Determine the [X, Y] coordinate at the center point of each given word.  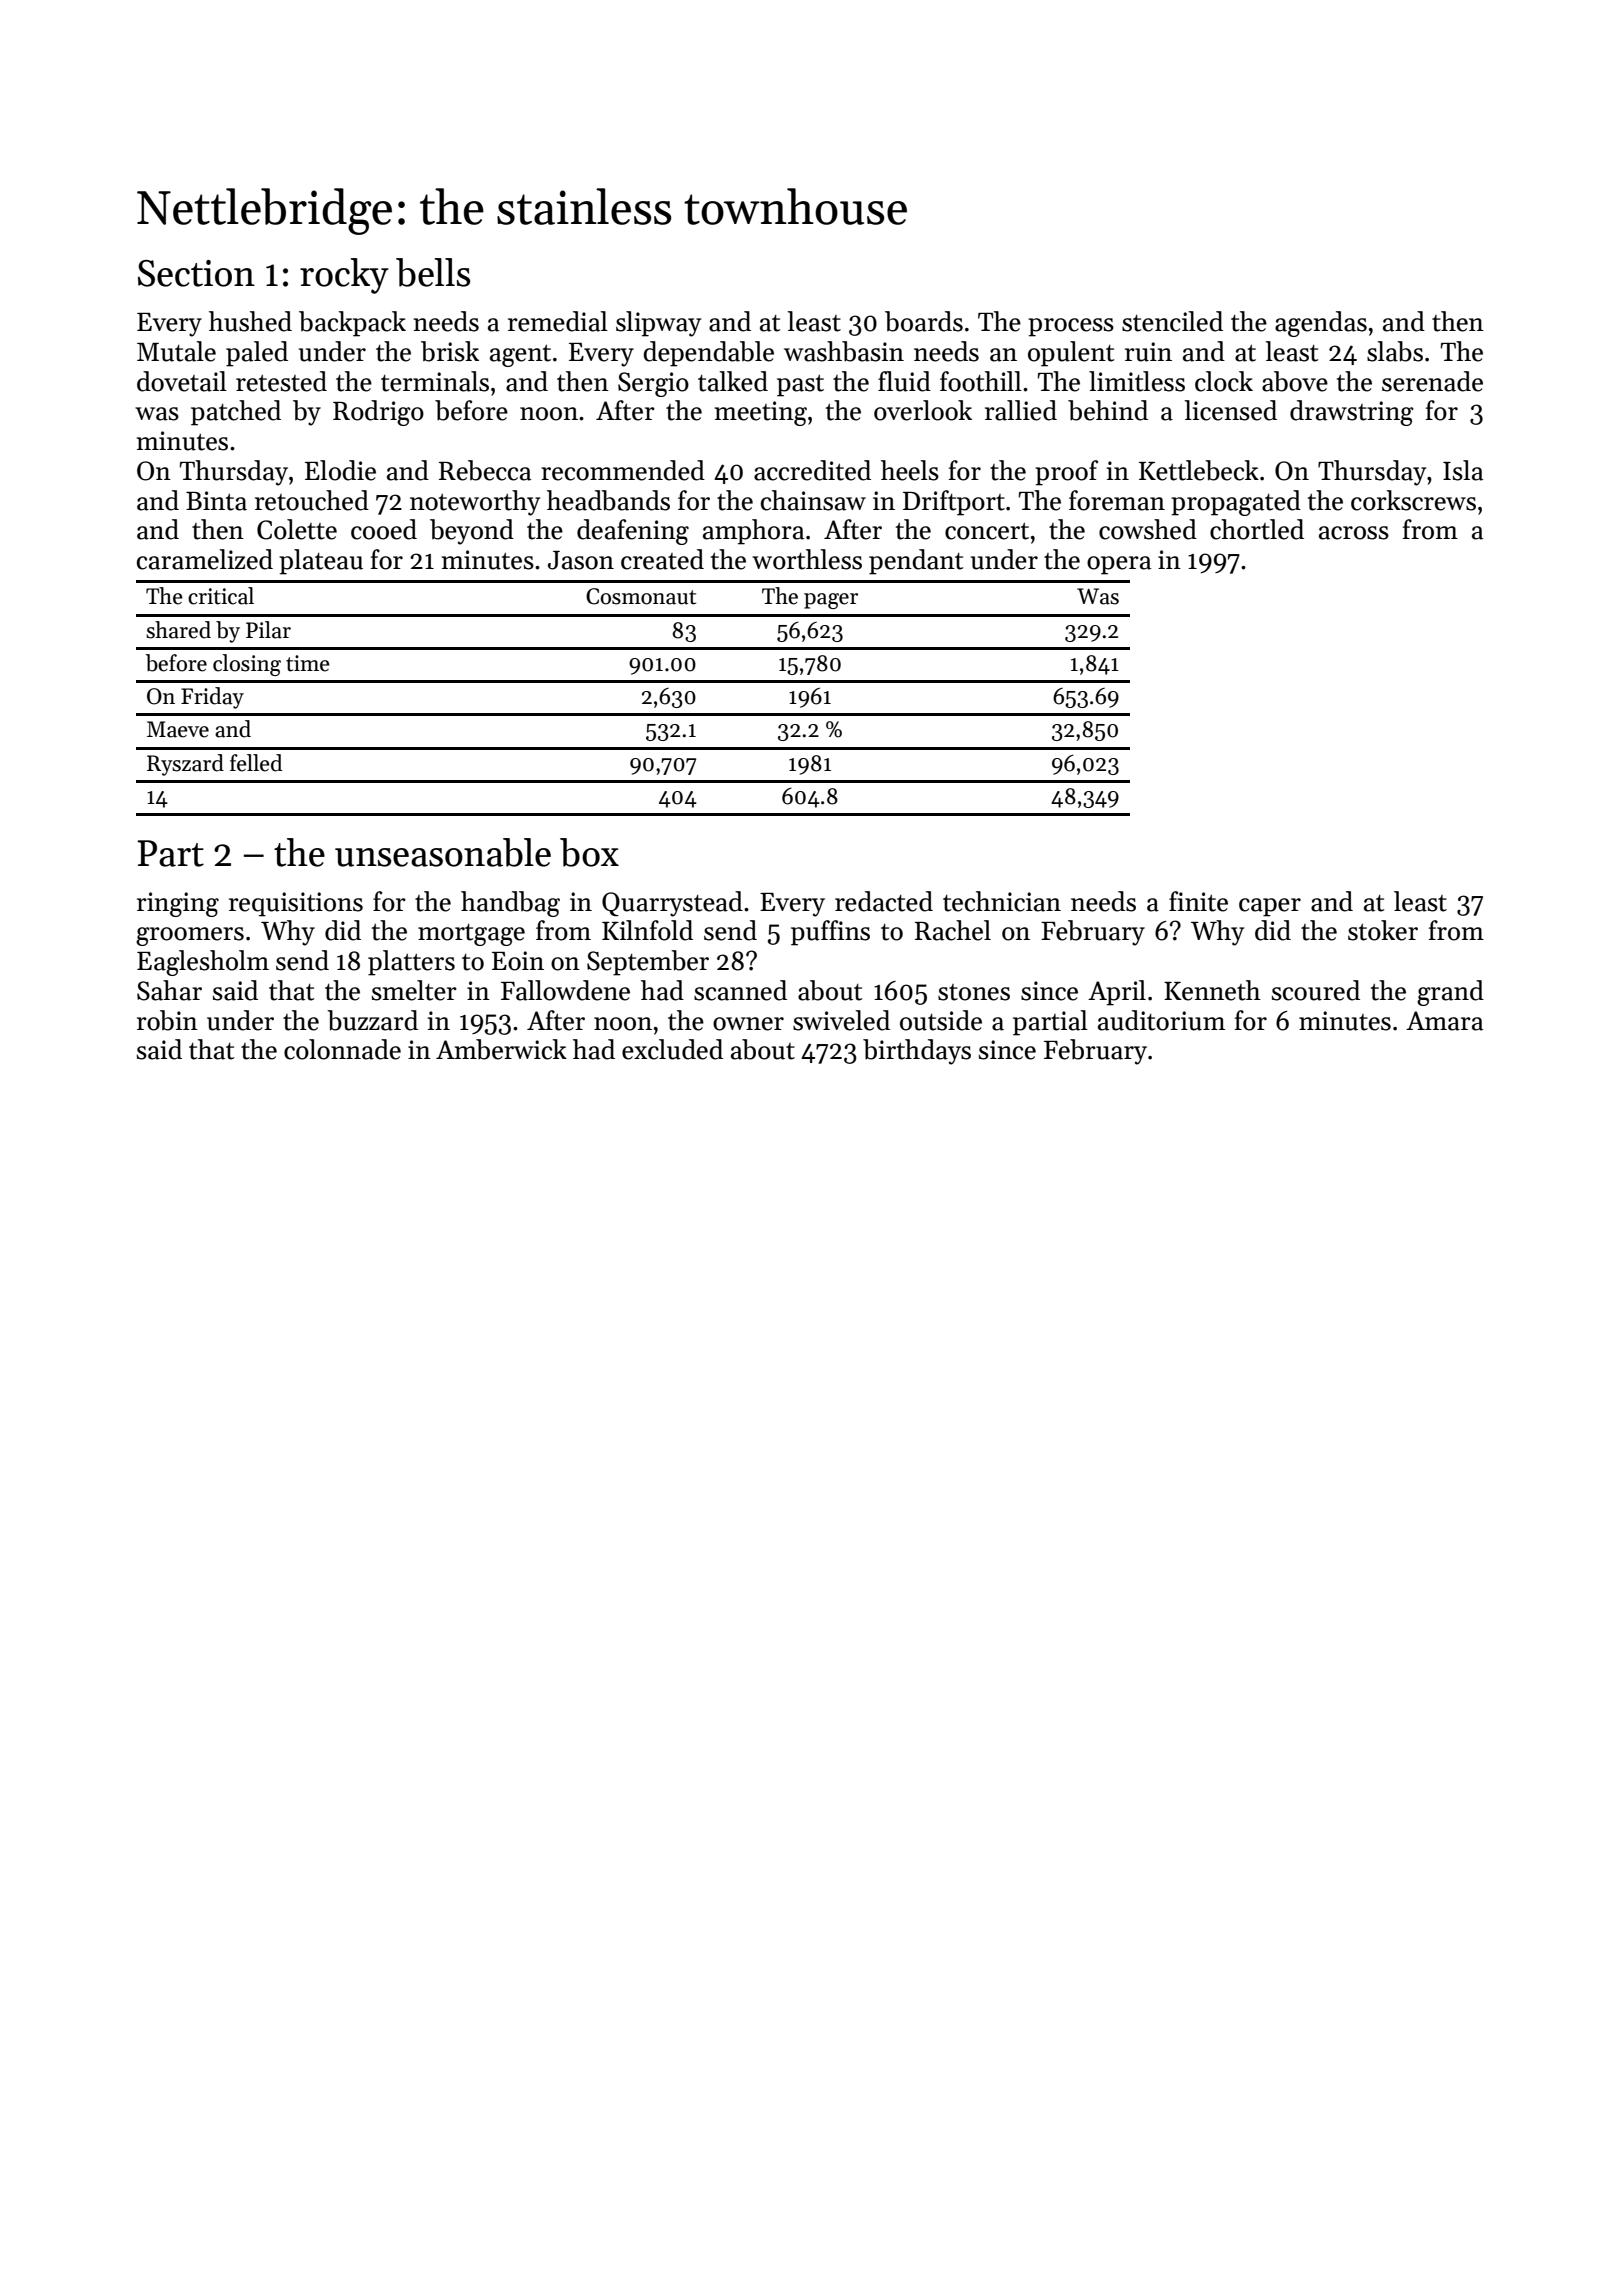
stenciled [1172, 321]
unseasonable [443, 852]
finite [1198, 901]
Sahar [169, 990]
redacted [884, 901]
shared [178, 630]
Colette [297, 529]
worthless [807, 559]
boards [924, 321]
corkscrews [1413, 500]
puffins [830, 933]
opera [1119, 565]
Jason [581, 560]
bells [433, 272]
